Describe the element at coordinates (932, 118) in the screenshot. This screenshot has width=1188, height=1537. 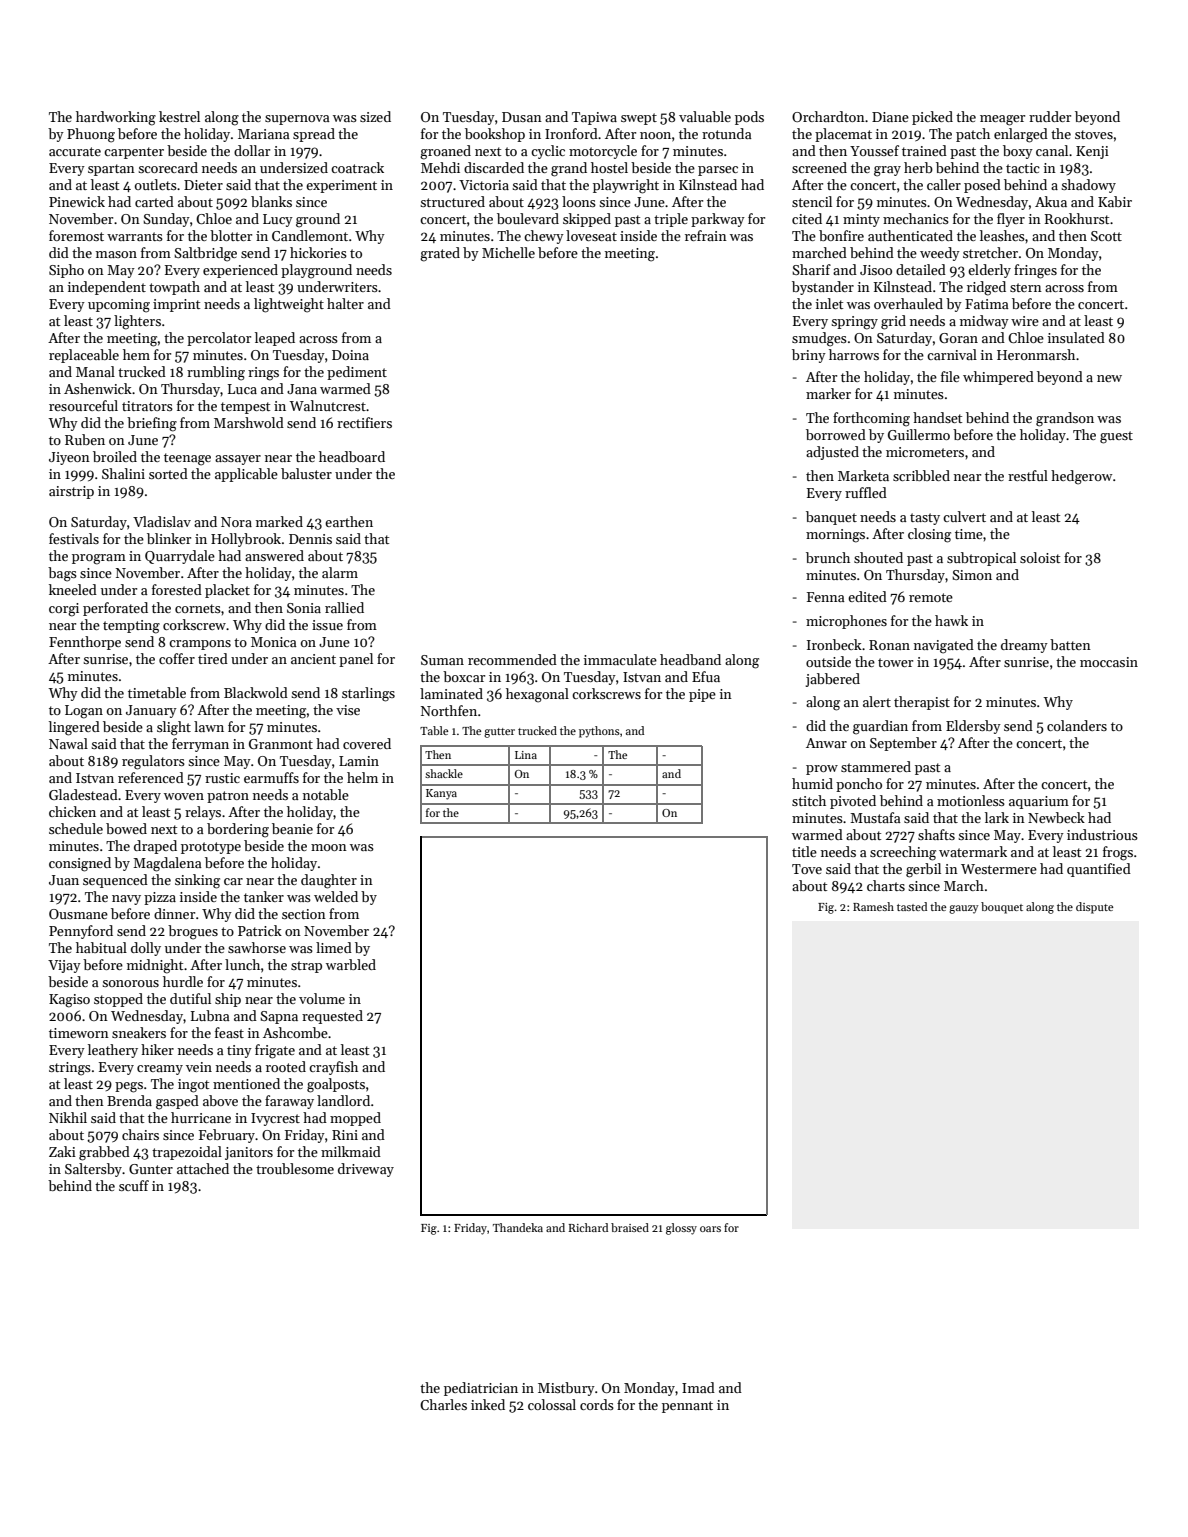
I see `picked` at that location.
